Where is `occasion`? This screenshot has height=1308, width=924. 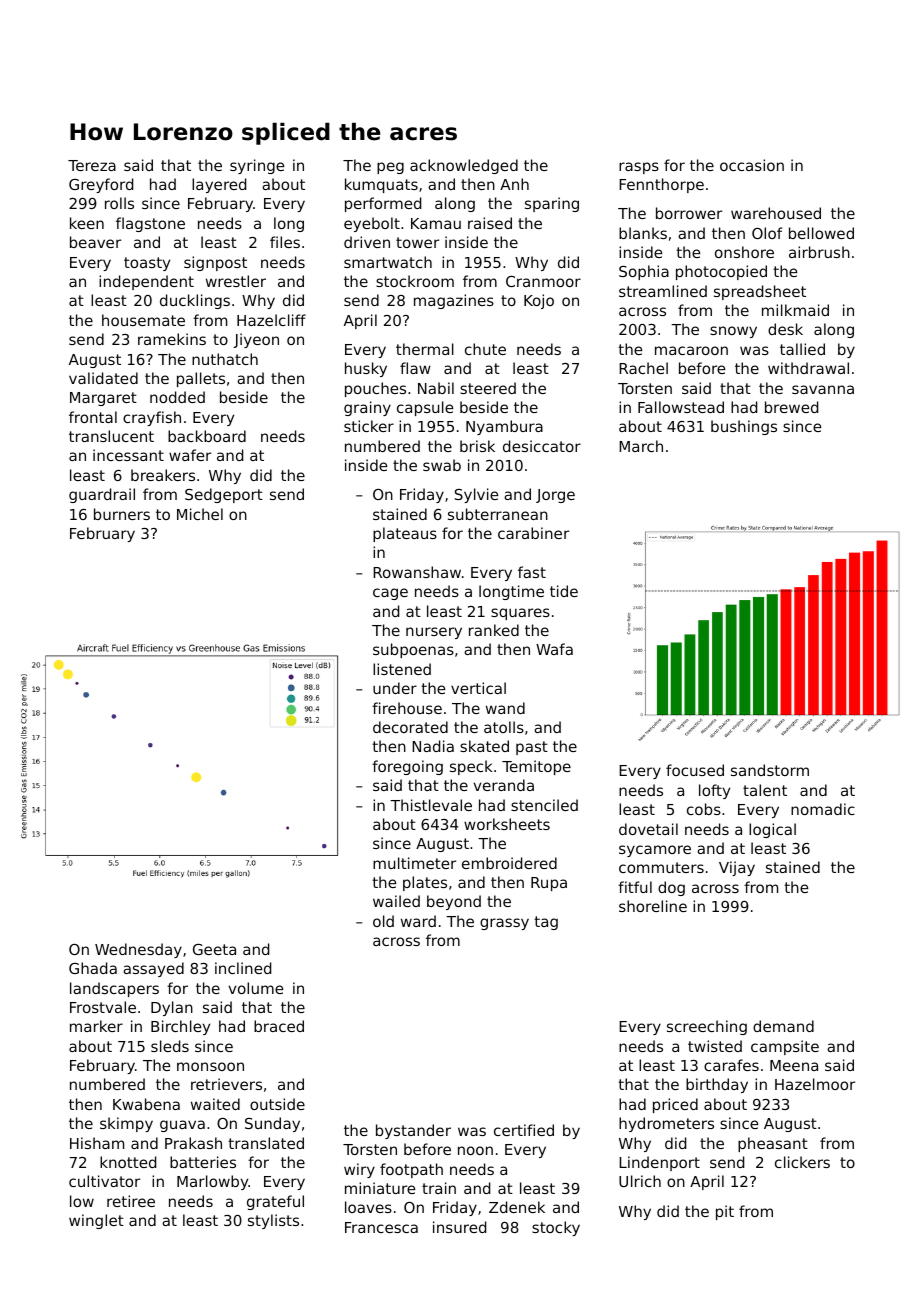 occasion is located at coordinates (752, 165).
